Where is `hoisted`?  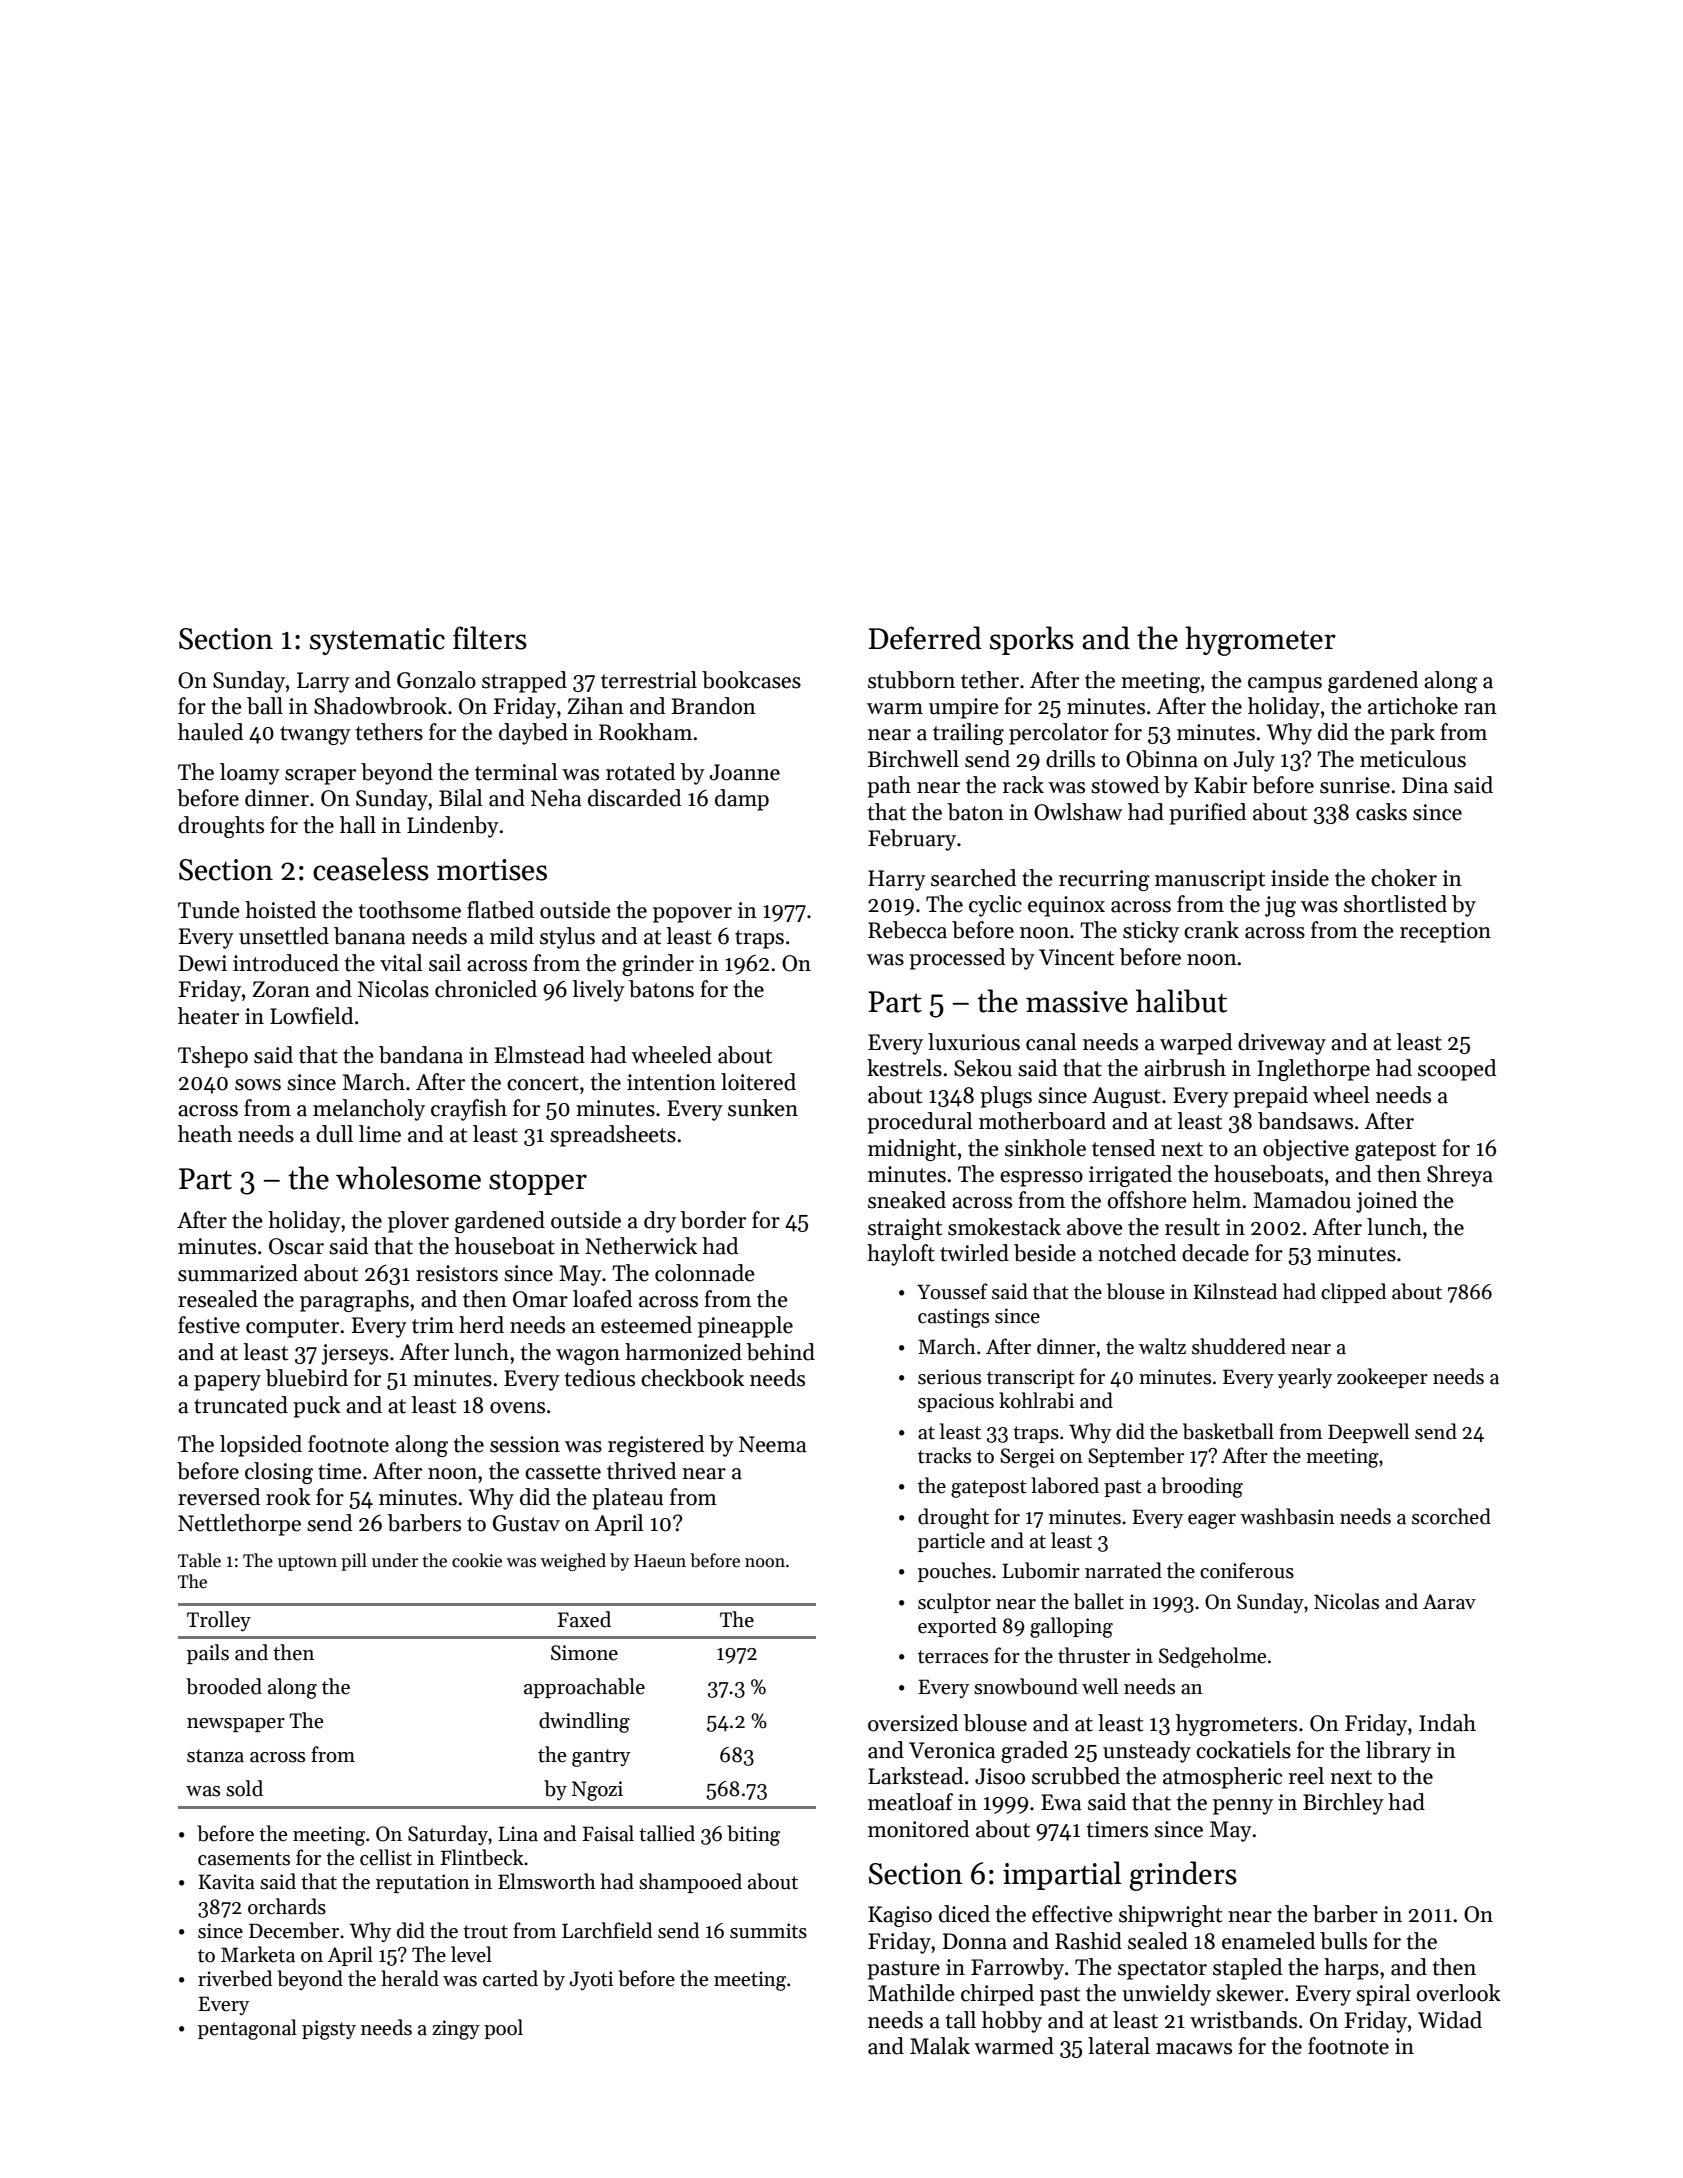 hoisted is located at coordinates (280, 910).
